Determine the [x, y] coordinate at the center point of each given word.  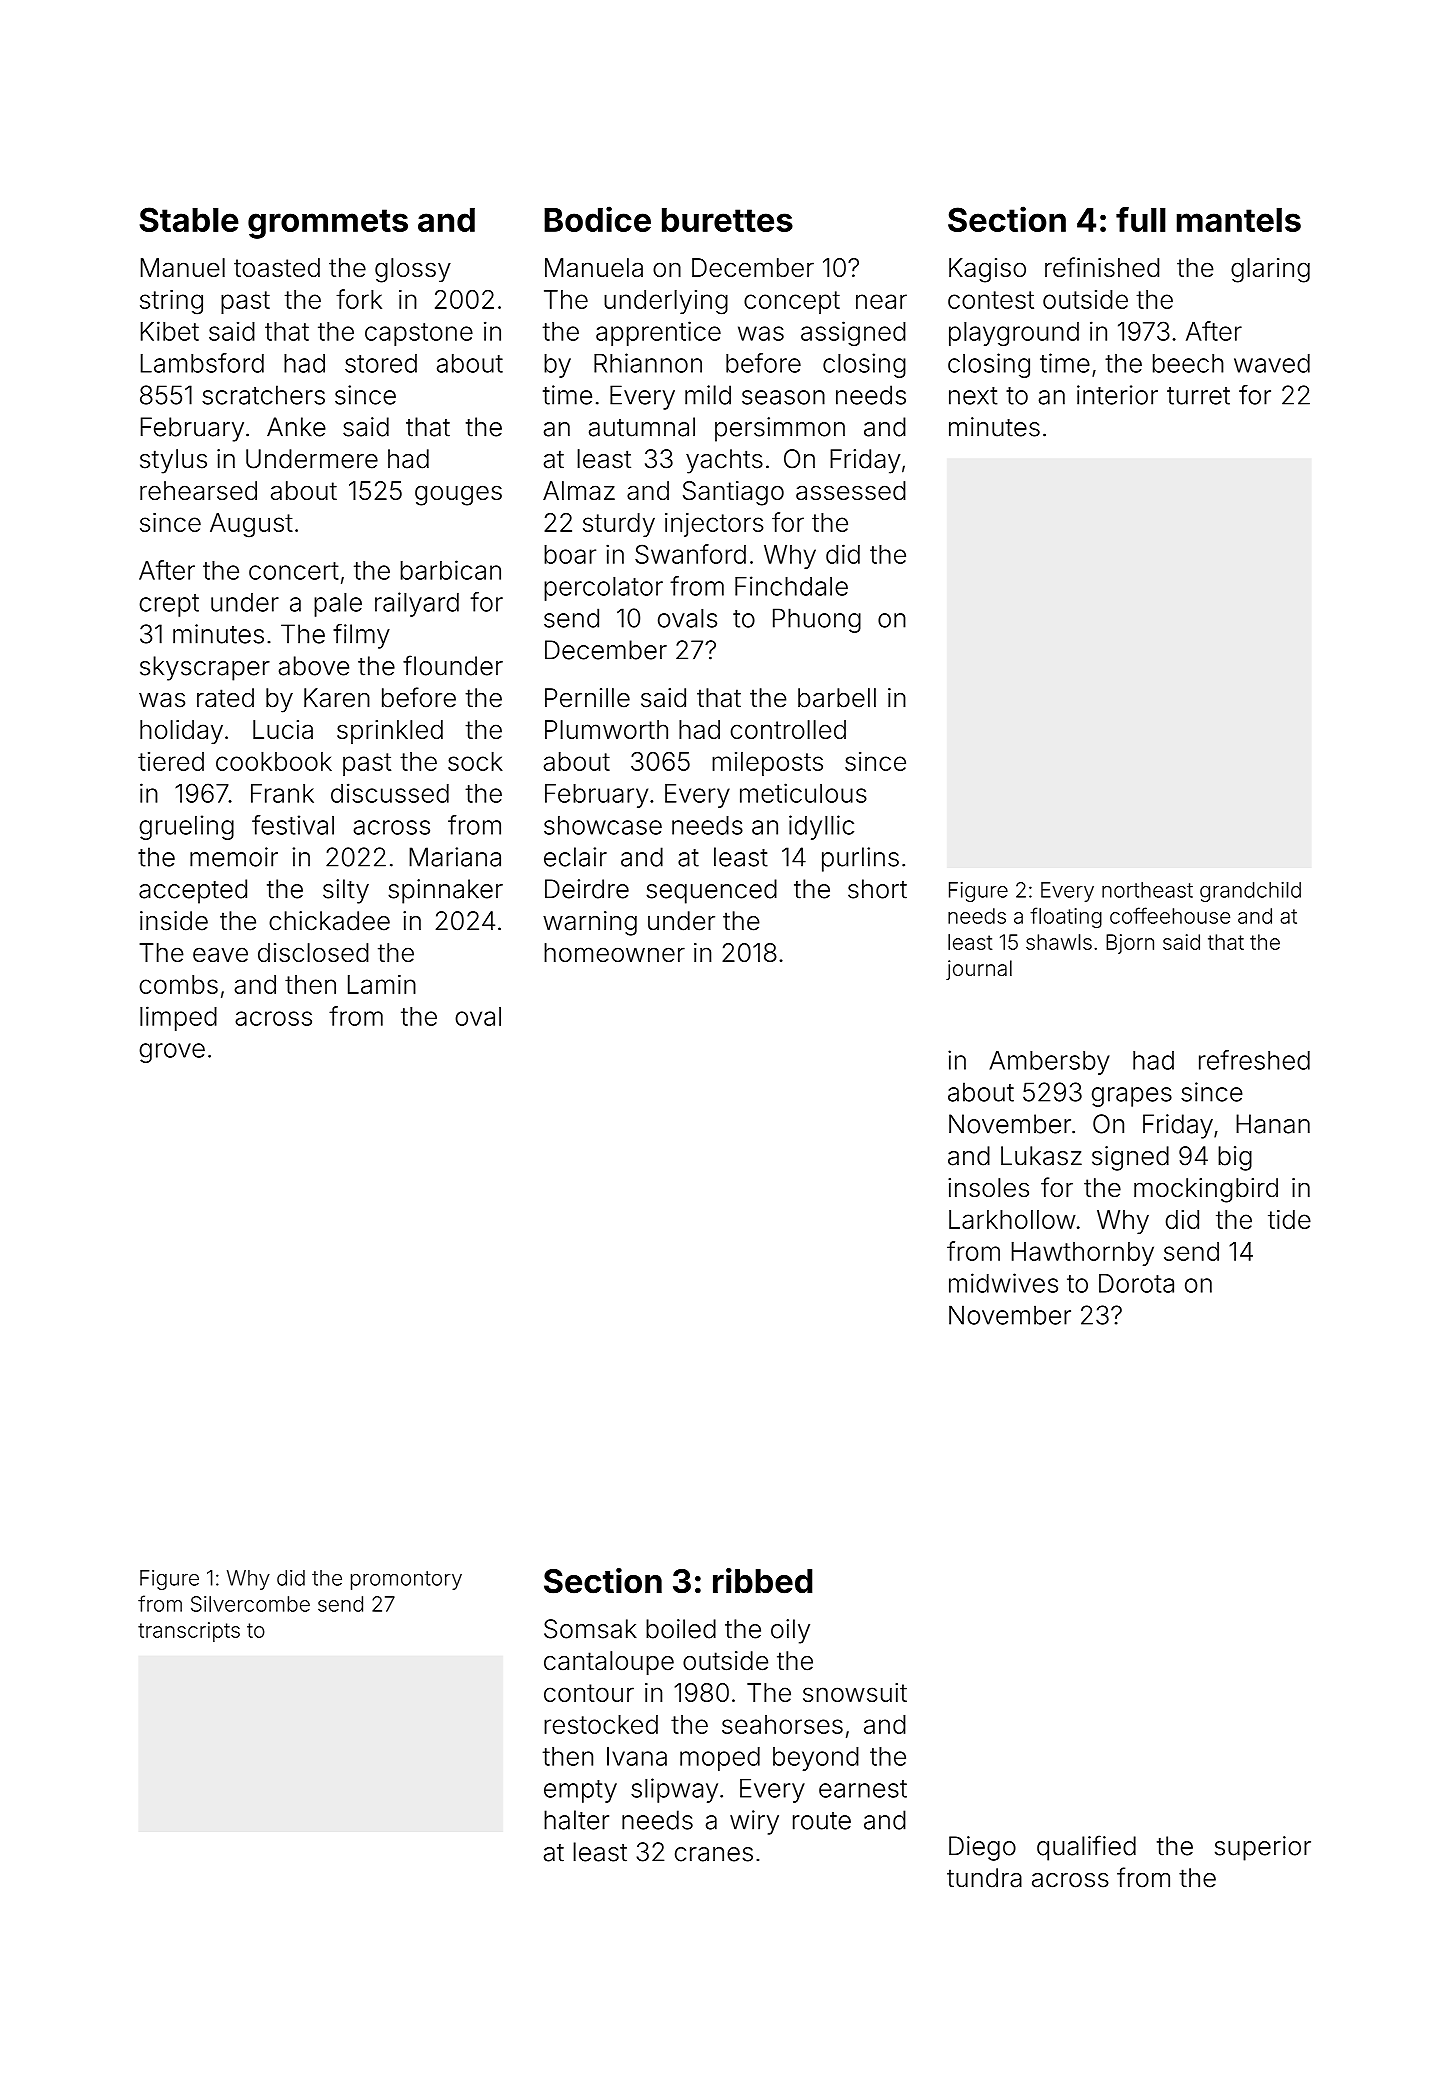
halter [576, 1820]
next [973, 396]
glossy [413, 270]
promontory [406, 1580]
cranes [714, 1854]
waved [1272, 363]
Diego [982, 1848]
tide [1289, 1219]
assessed [851, 490]
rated [225, 698]
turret [1198, 396]
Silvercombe [250, 1604]
